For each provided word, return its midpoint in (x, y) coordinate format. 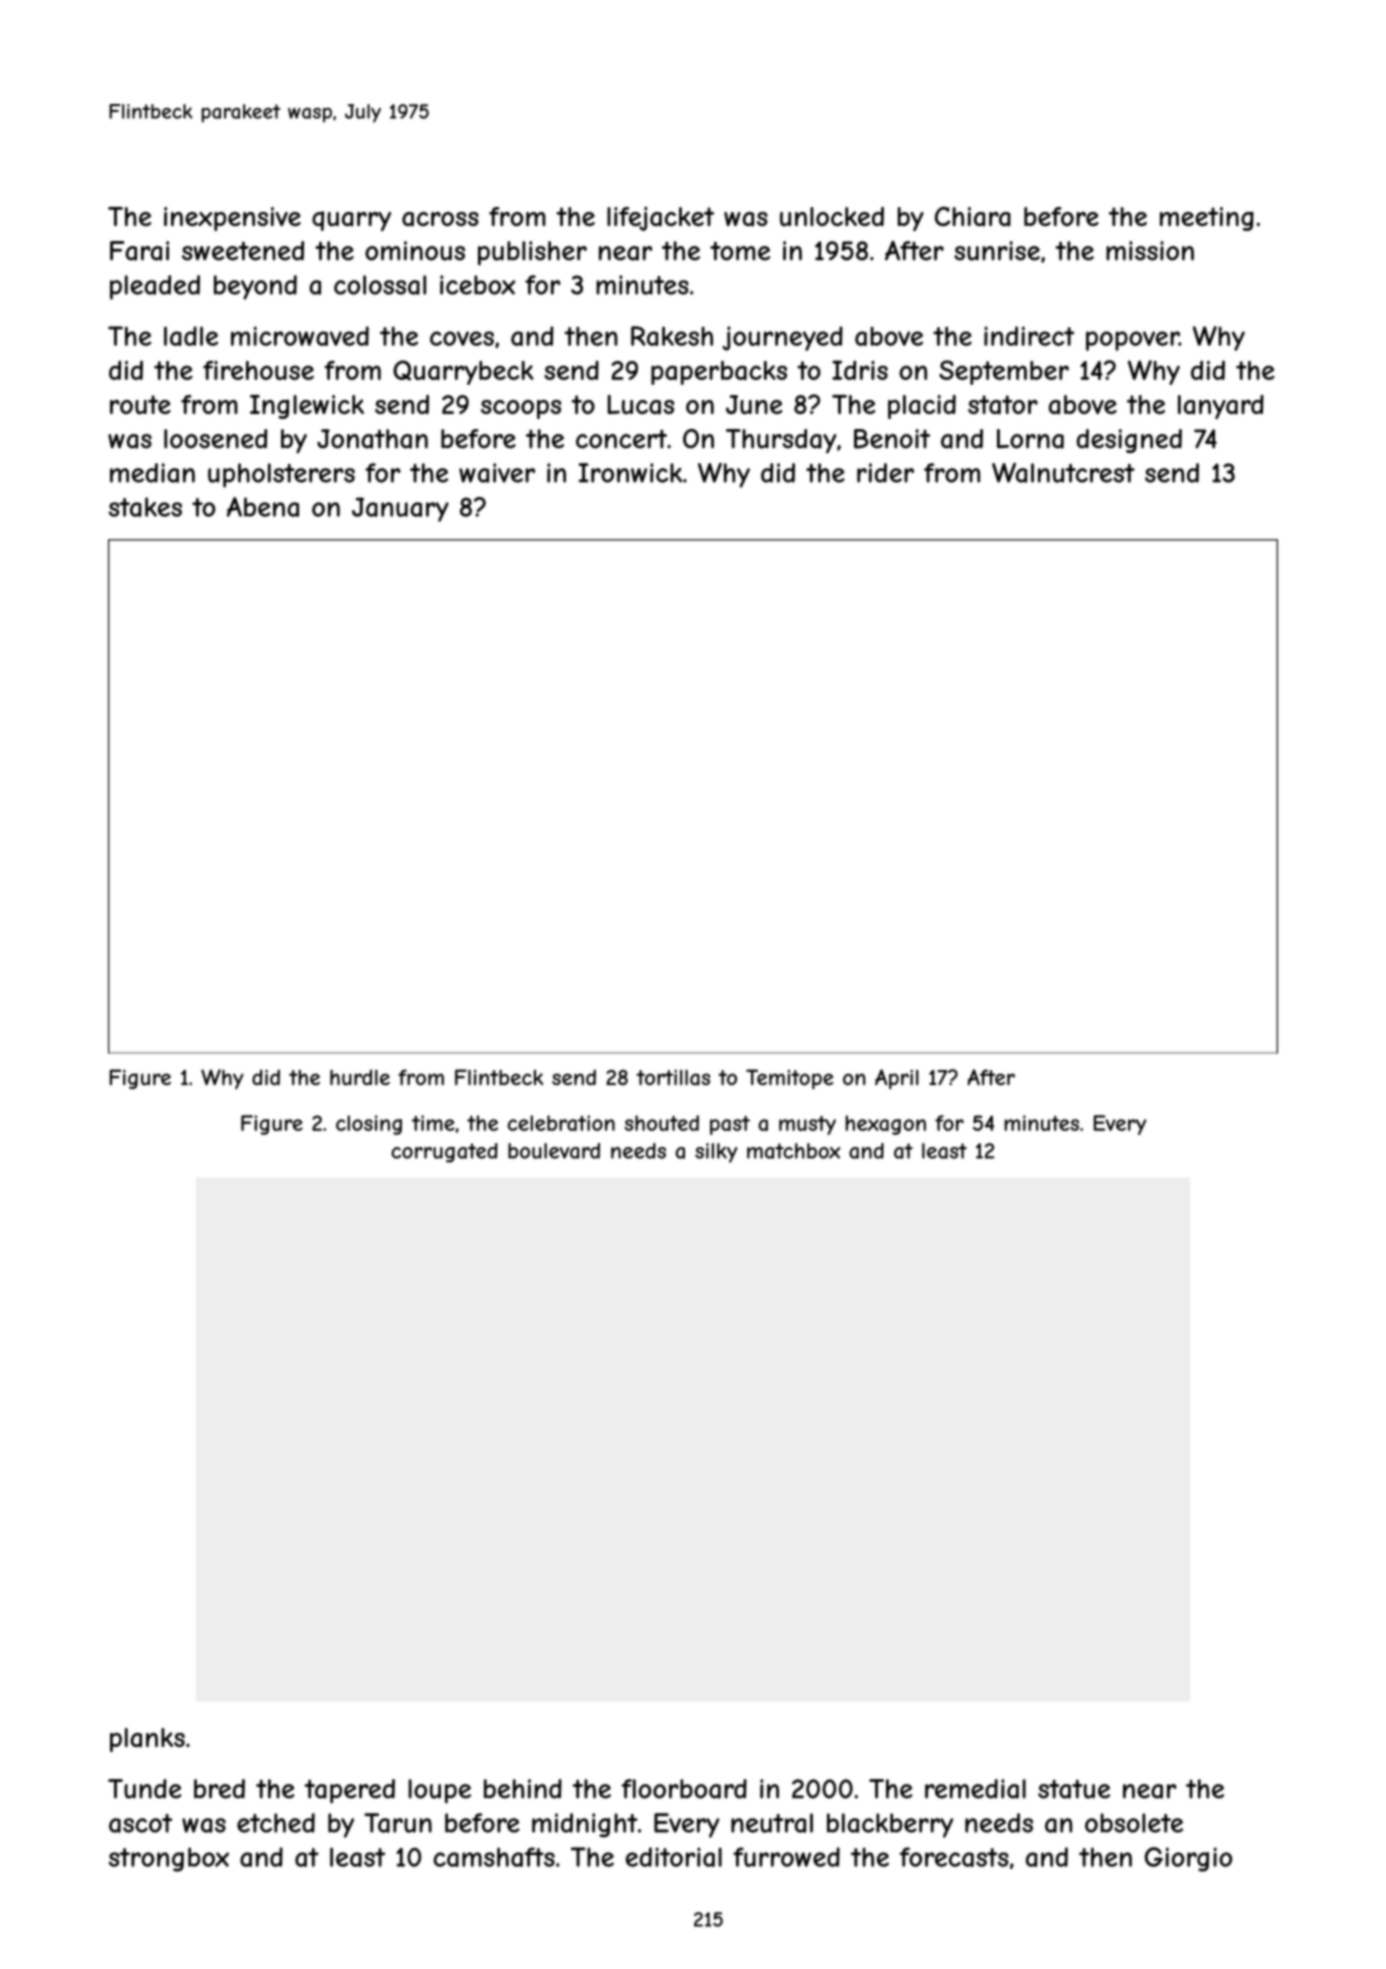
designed (1129, 441)
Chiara (973, 216)
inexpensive (232, 219)
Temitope (790, 1079)
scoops (521, 409)
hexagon (886, 1125)
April (897, 1079)
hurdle (360, 1077)
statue (1074, 1789)
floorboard (684, 1789)
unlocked (832, 216)
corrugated (444, 1153)
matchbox (794, 1151)
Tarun (398, 1823)
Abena (263, 507)
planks (147, 1740)
